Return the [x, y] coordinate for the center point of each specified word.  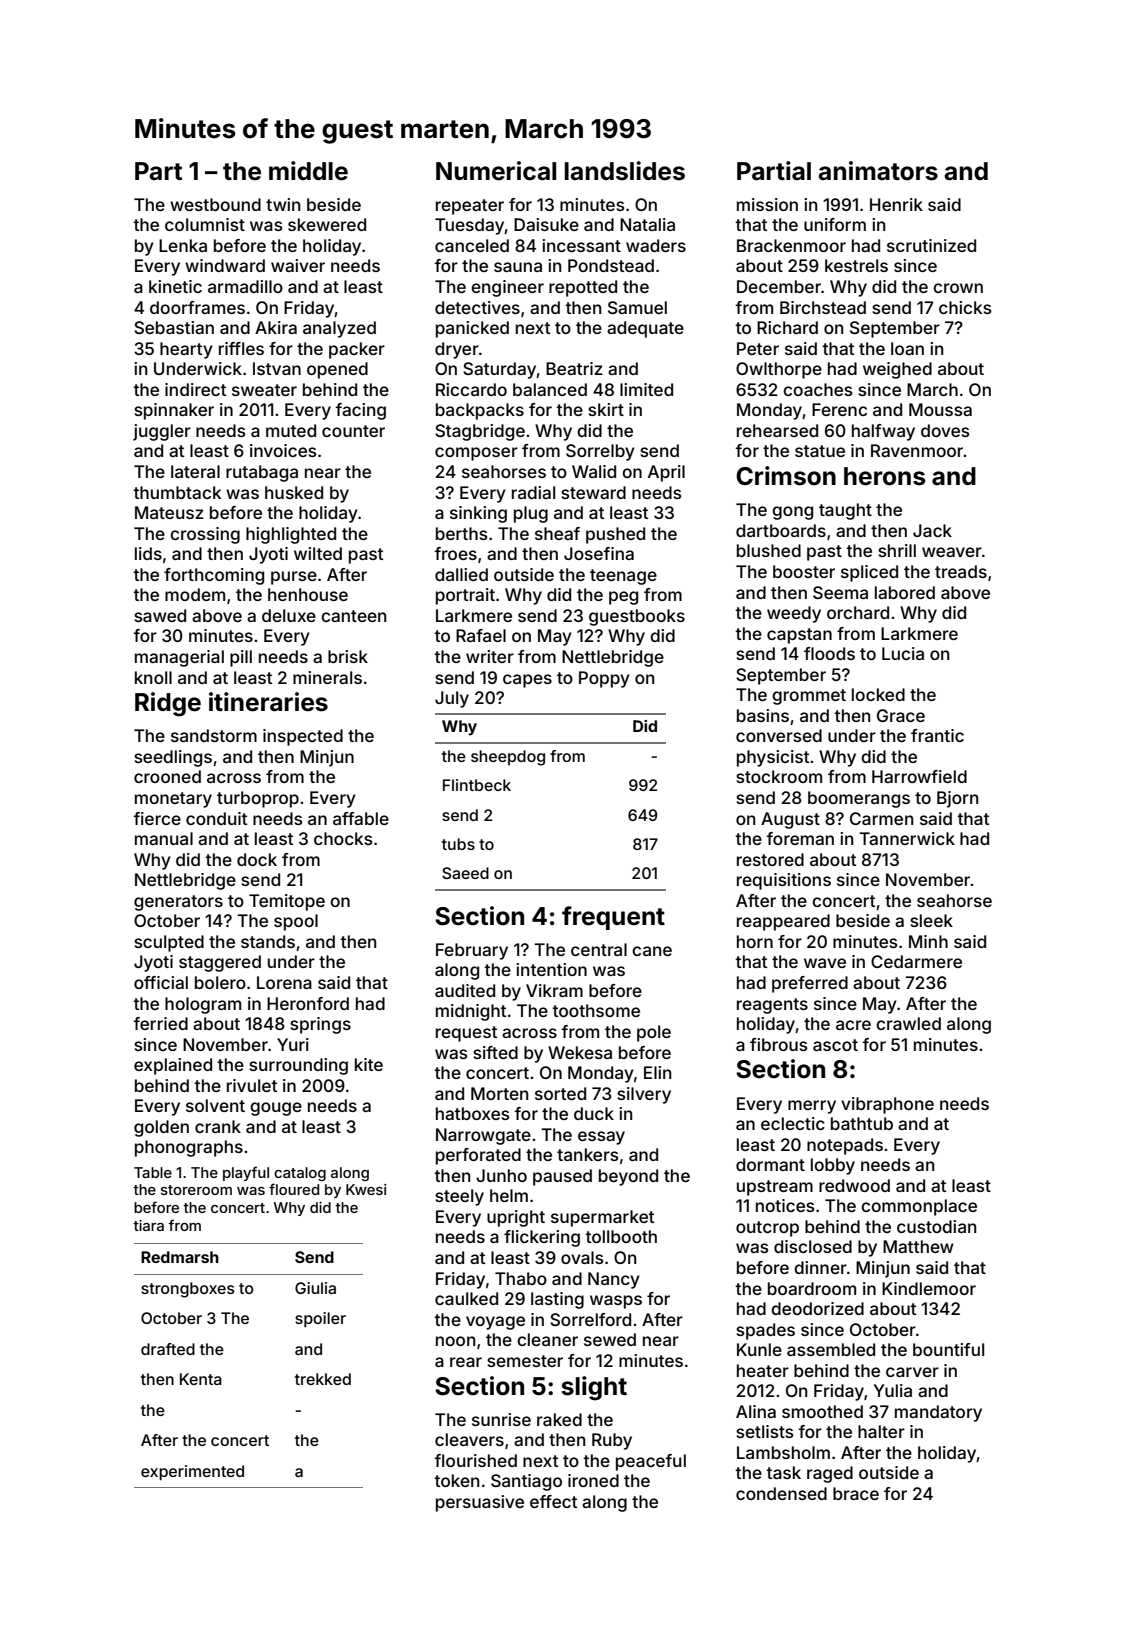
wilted [318, 553]
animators [878, 171]
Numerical [496, 171]
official [161, 982]
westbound [215, 204]
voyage [495, 1323]
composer [476, 454]
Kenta [201, 1379]
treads [961, 571]
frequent [613, 918]
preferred [810, 984]
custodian [936, 1226]
